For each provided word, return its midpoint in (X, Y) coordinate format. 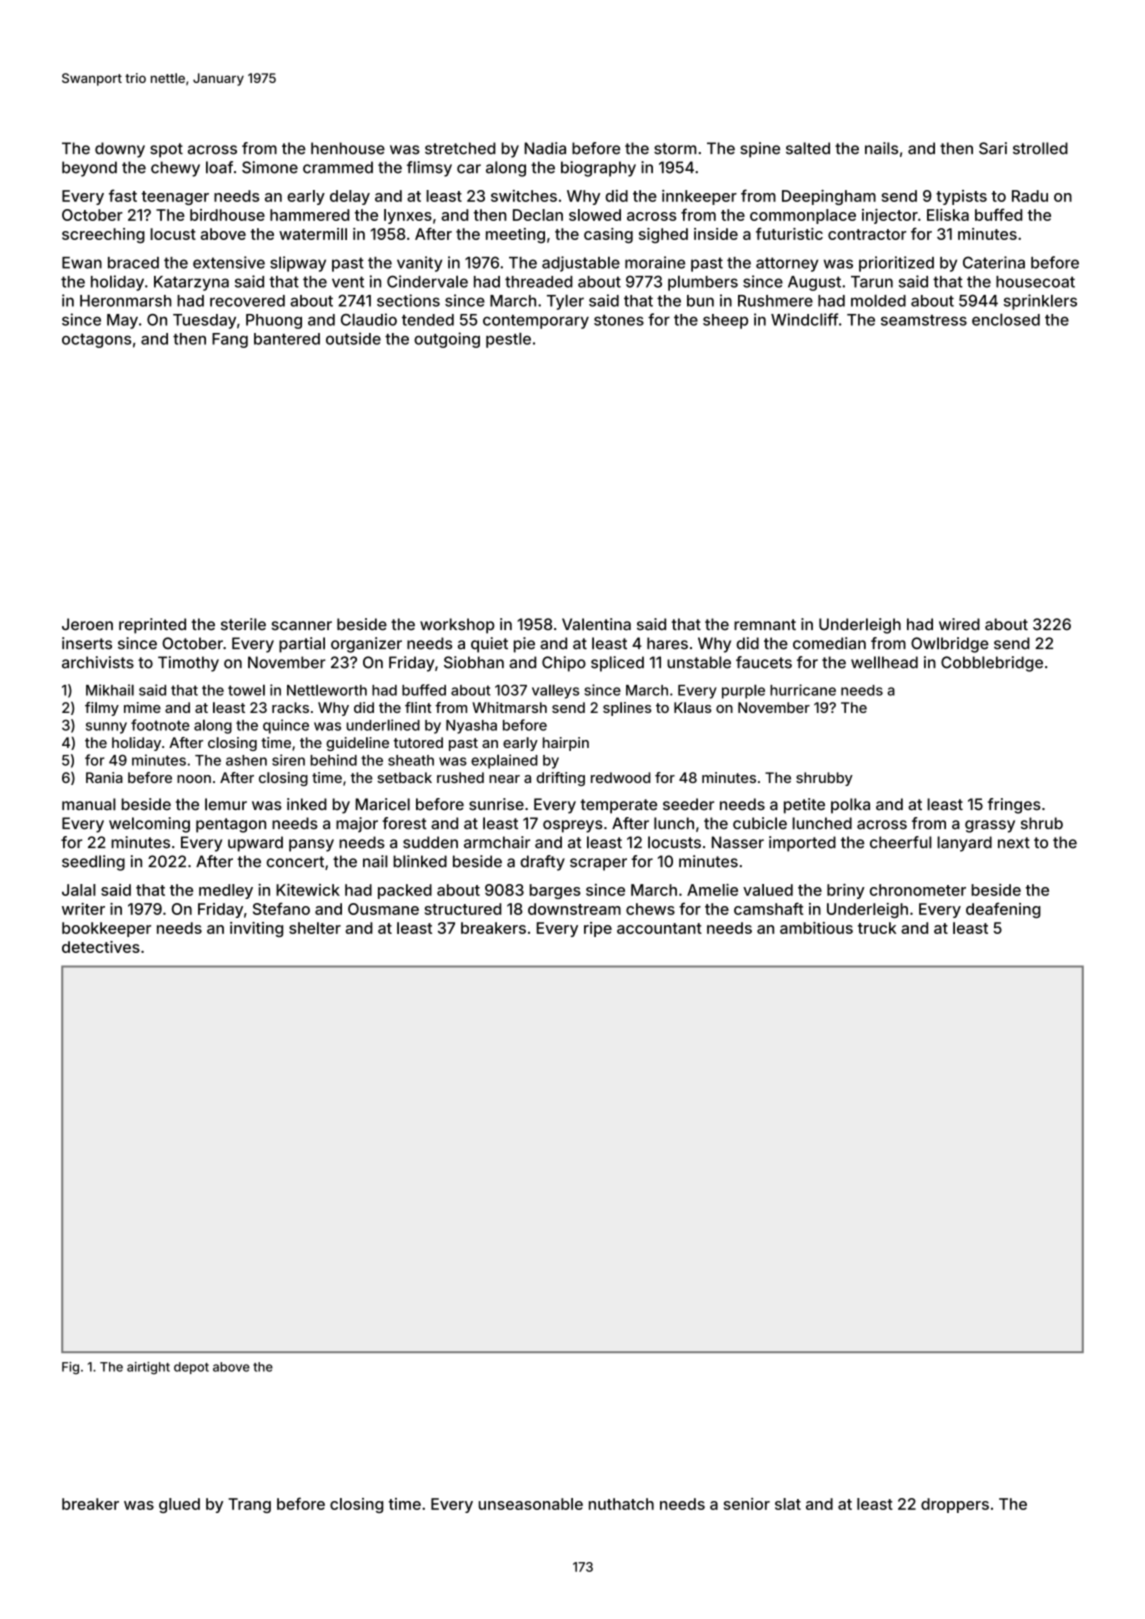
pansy (311, 845)
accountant (659, 928)
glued (179, 1505)
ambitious (816, 928)
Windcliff (804, 319)
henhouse (348, 148)
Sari (993, 148)
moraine (655, 262)
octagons (96, 341)
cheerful (901, 842)
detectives (101, 947)
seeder (688, 804)
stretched (460, 148)
